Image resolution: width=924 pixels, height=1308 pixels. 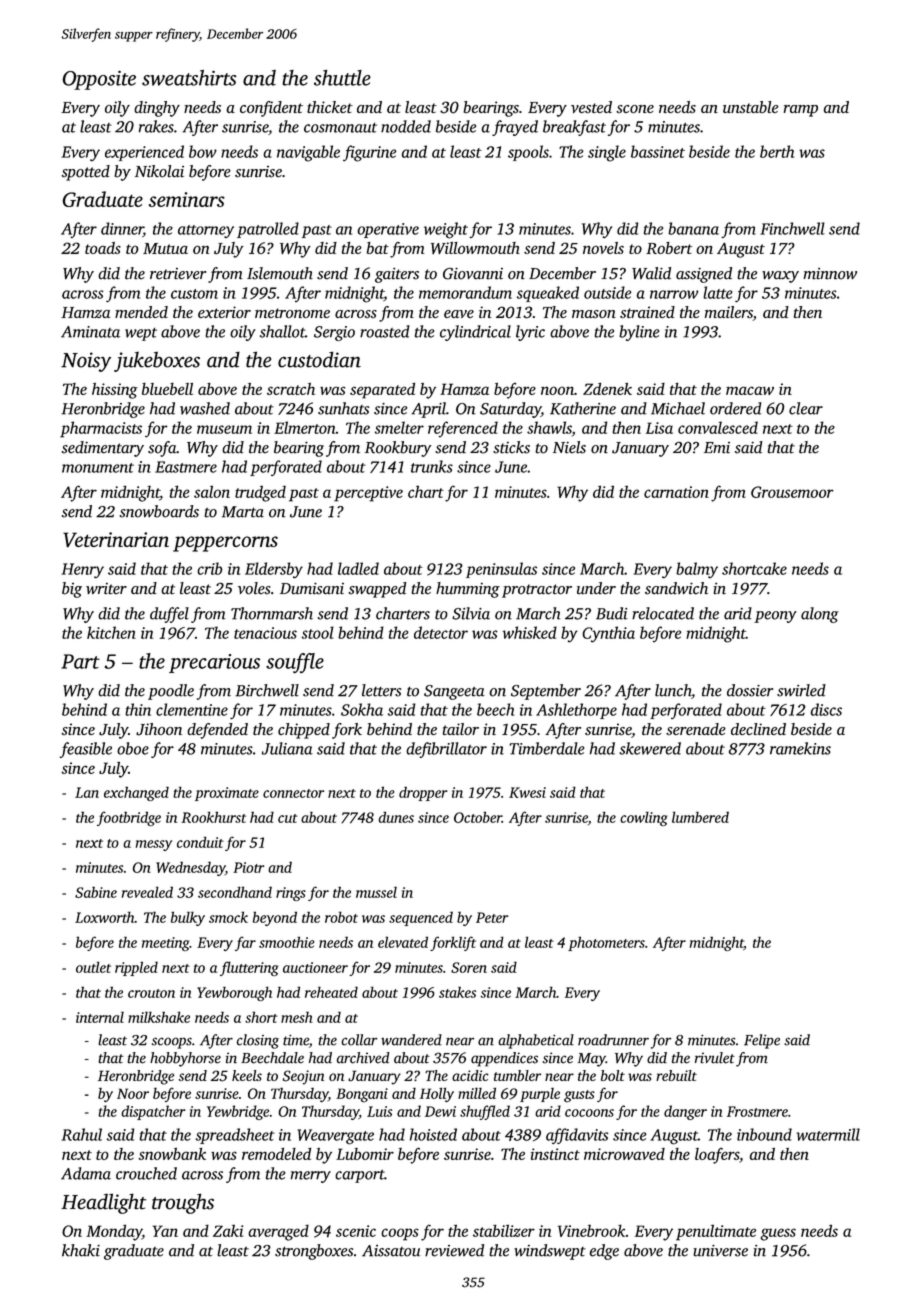 What do you see at coordinates (569, 447) in the document?
I see `Niels` at bounding box center [569, 447].
